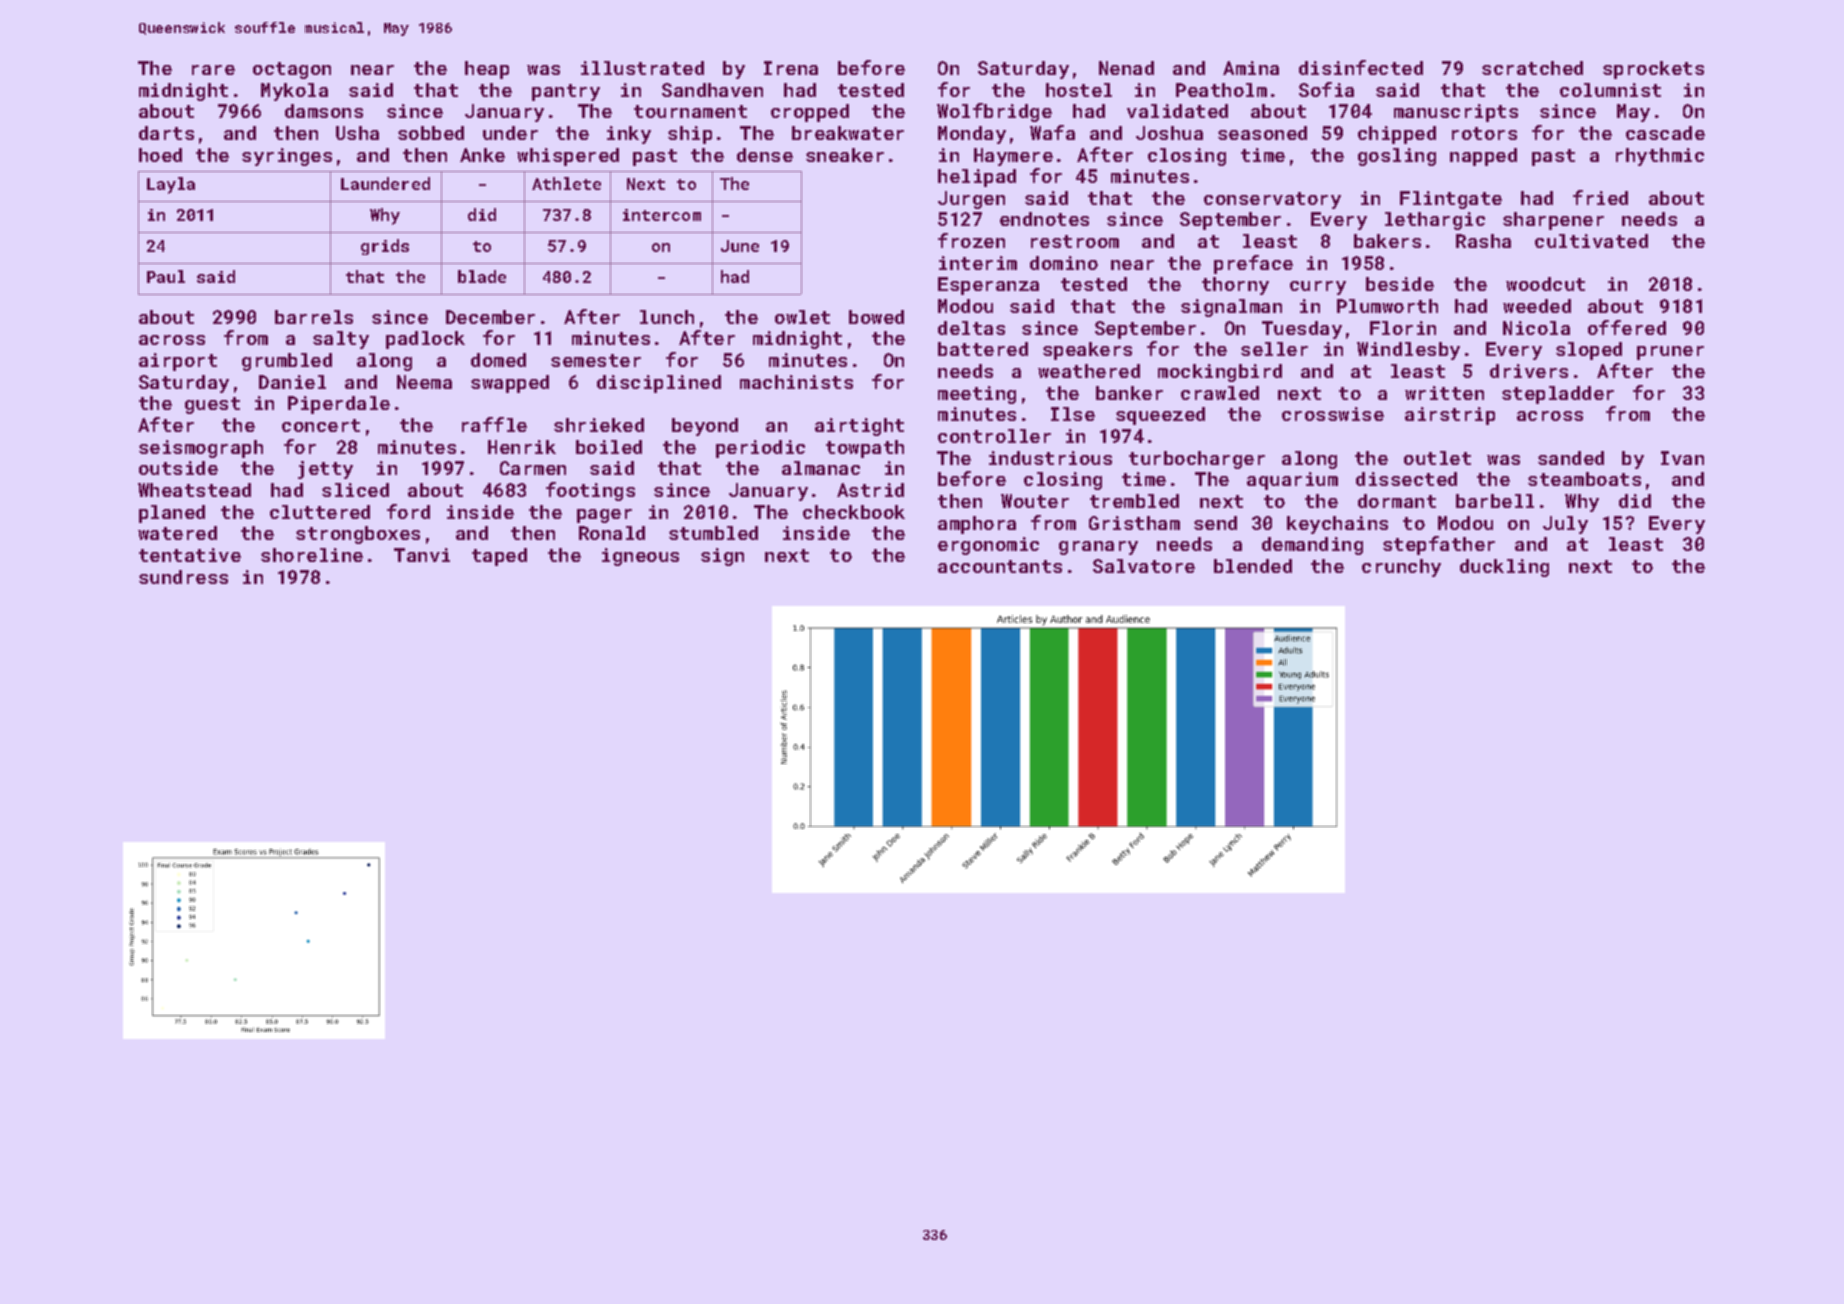 The width and height of the screenshot is (1844, 1304). Describe the element at coordinates (1584, 479) in the screenshot. I see `steamboats` at that location.
